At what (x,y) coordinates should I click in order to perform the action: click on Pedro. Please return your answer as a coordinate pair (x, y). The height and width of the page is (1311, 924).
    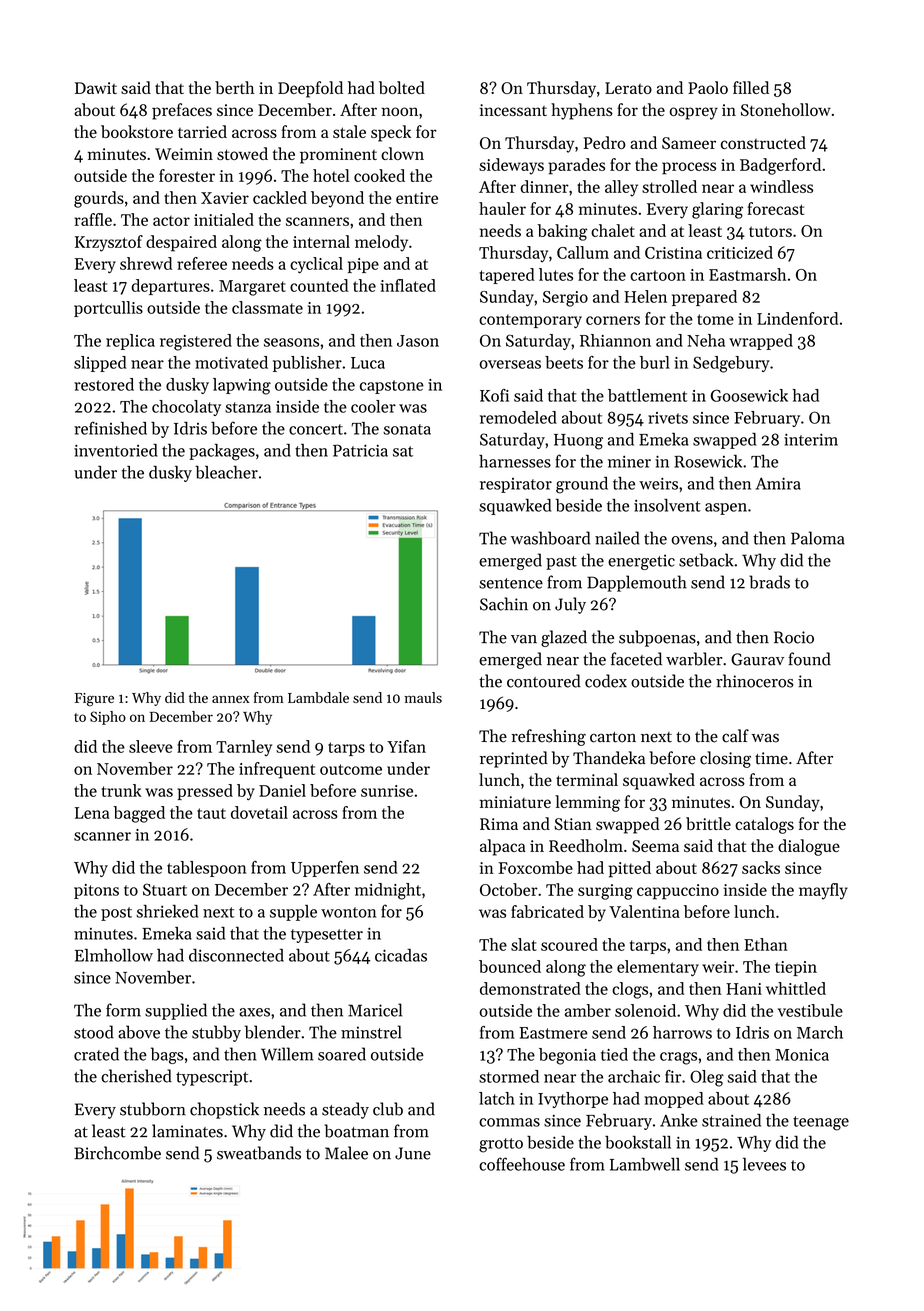
    Looking at the image, I should click on (605, 142).
